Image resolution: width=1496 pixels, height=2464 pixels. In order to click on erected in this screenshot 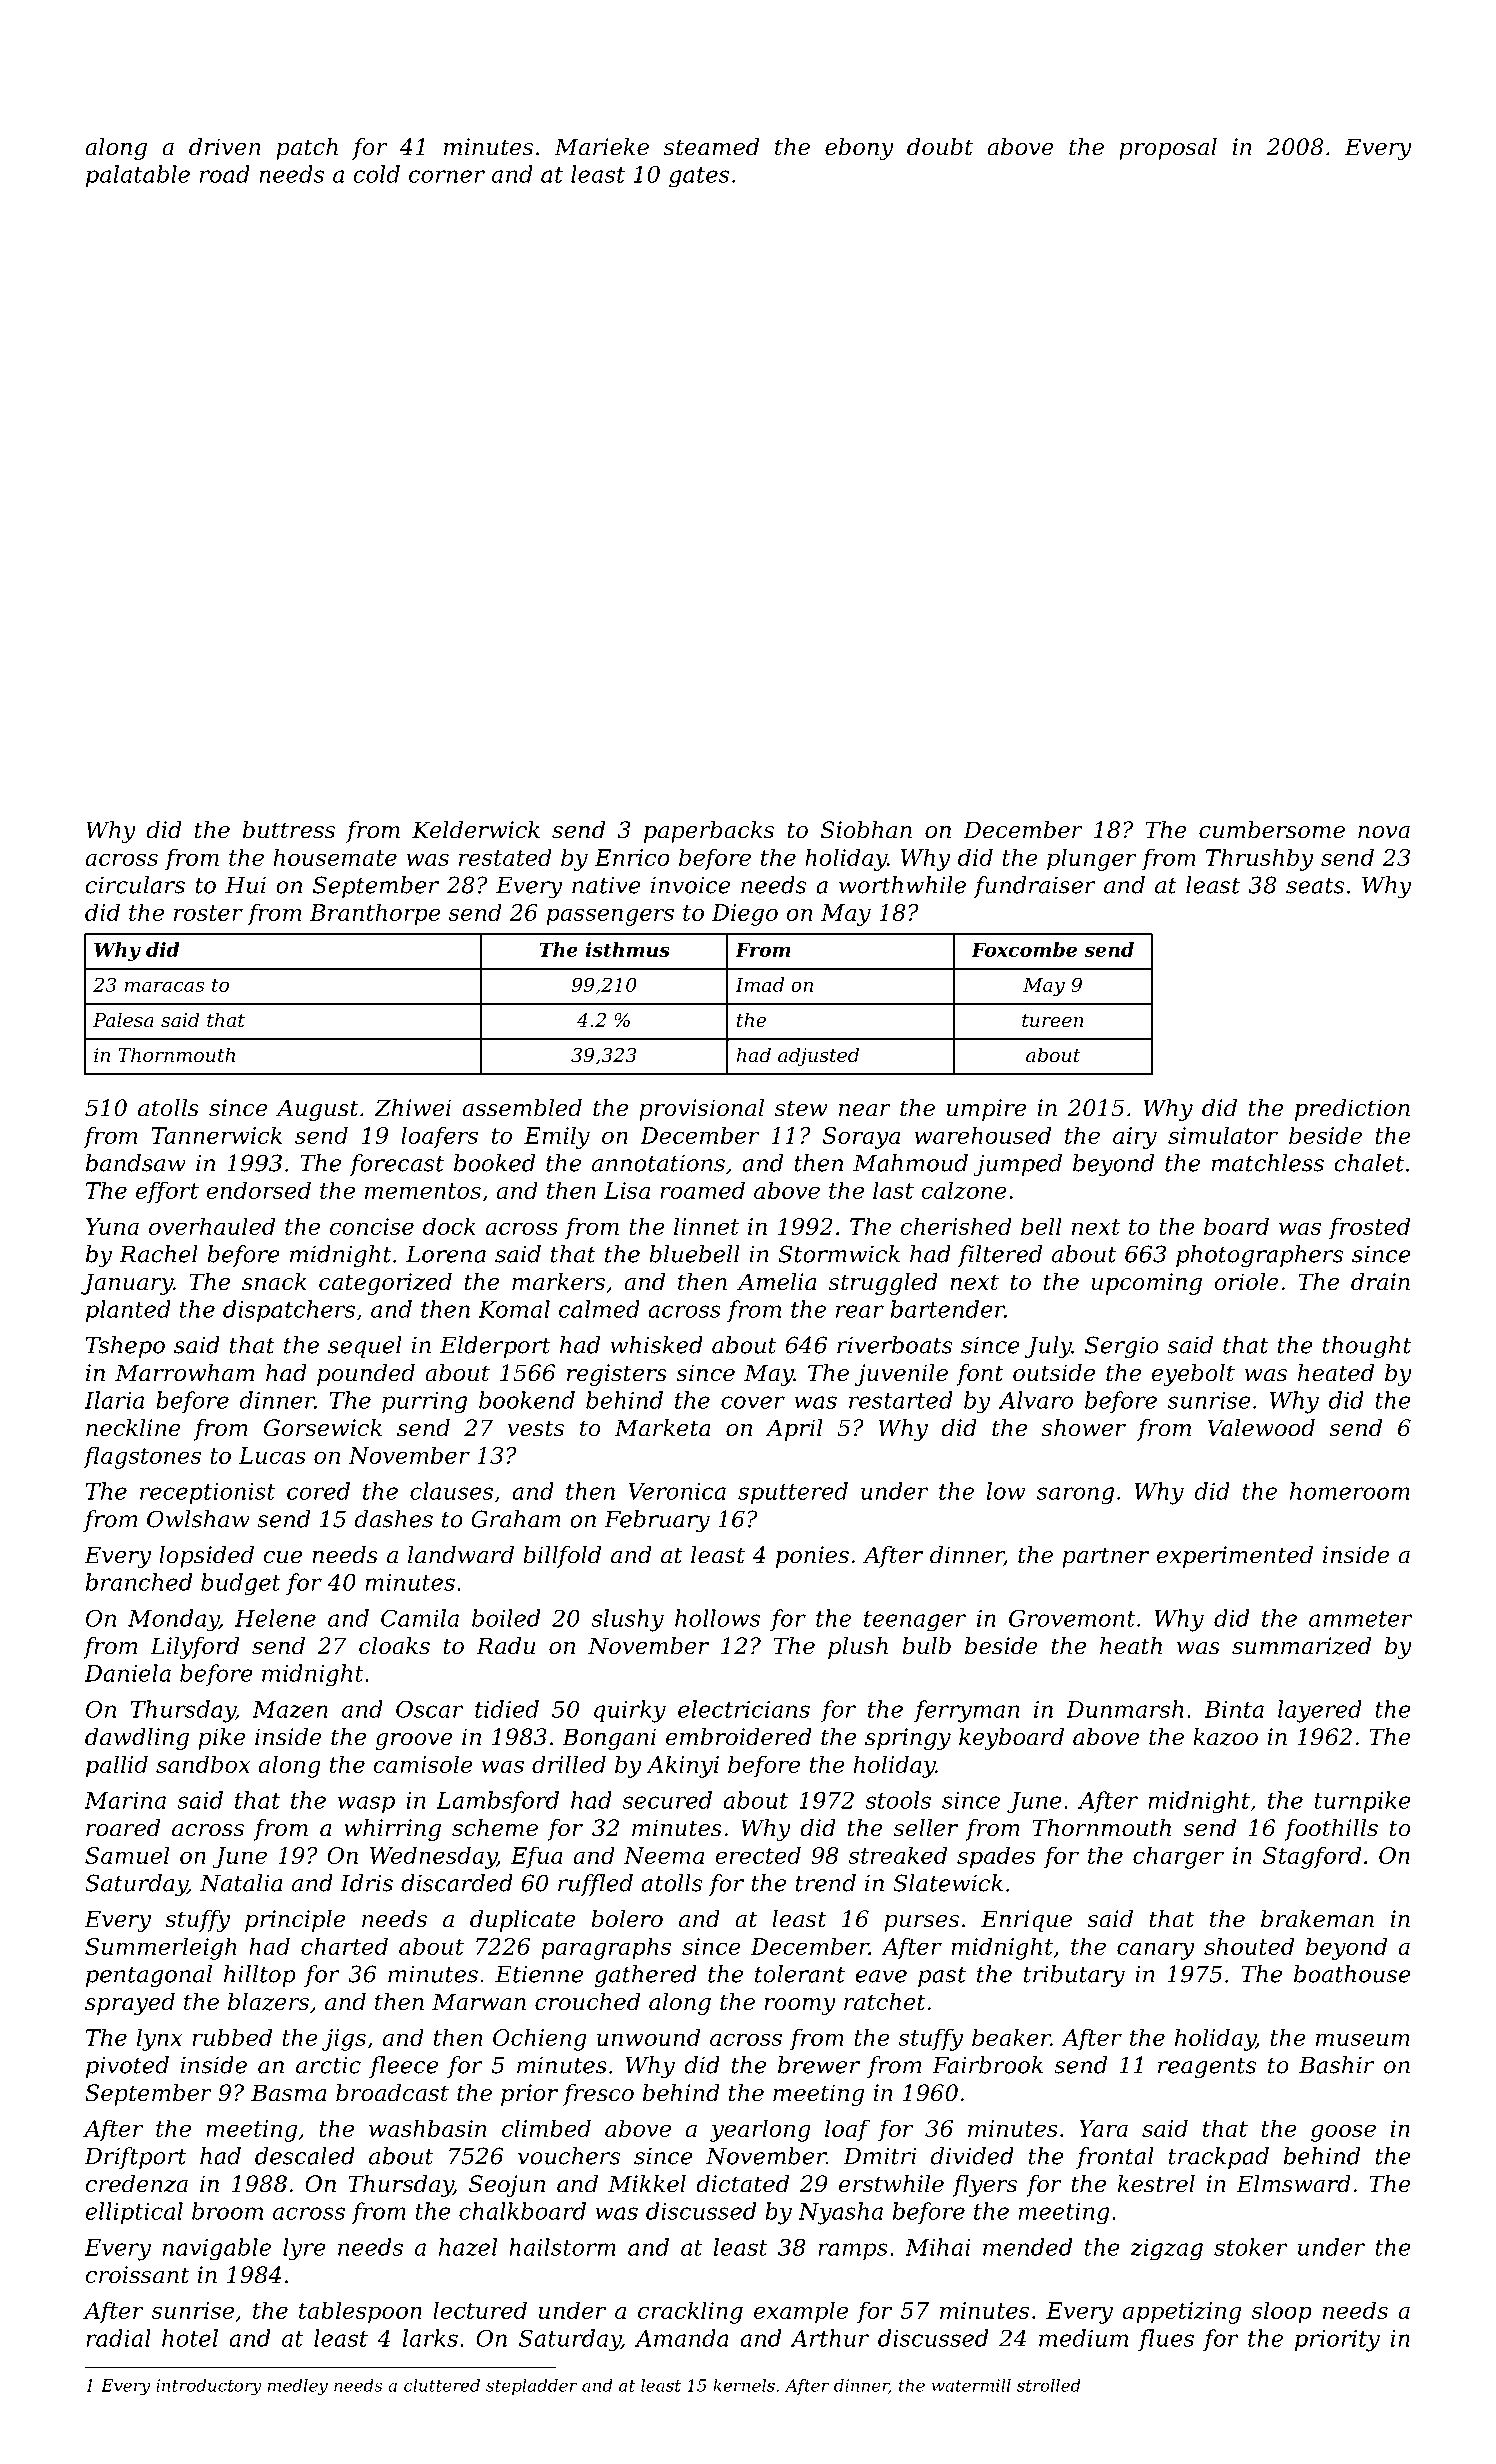, I will do `click(758, 1855)`.
